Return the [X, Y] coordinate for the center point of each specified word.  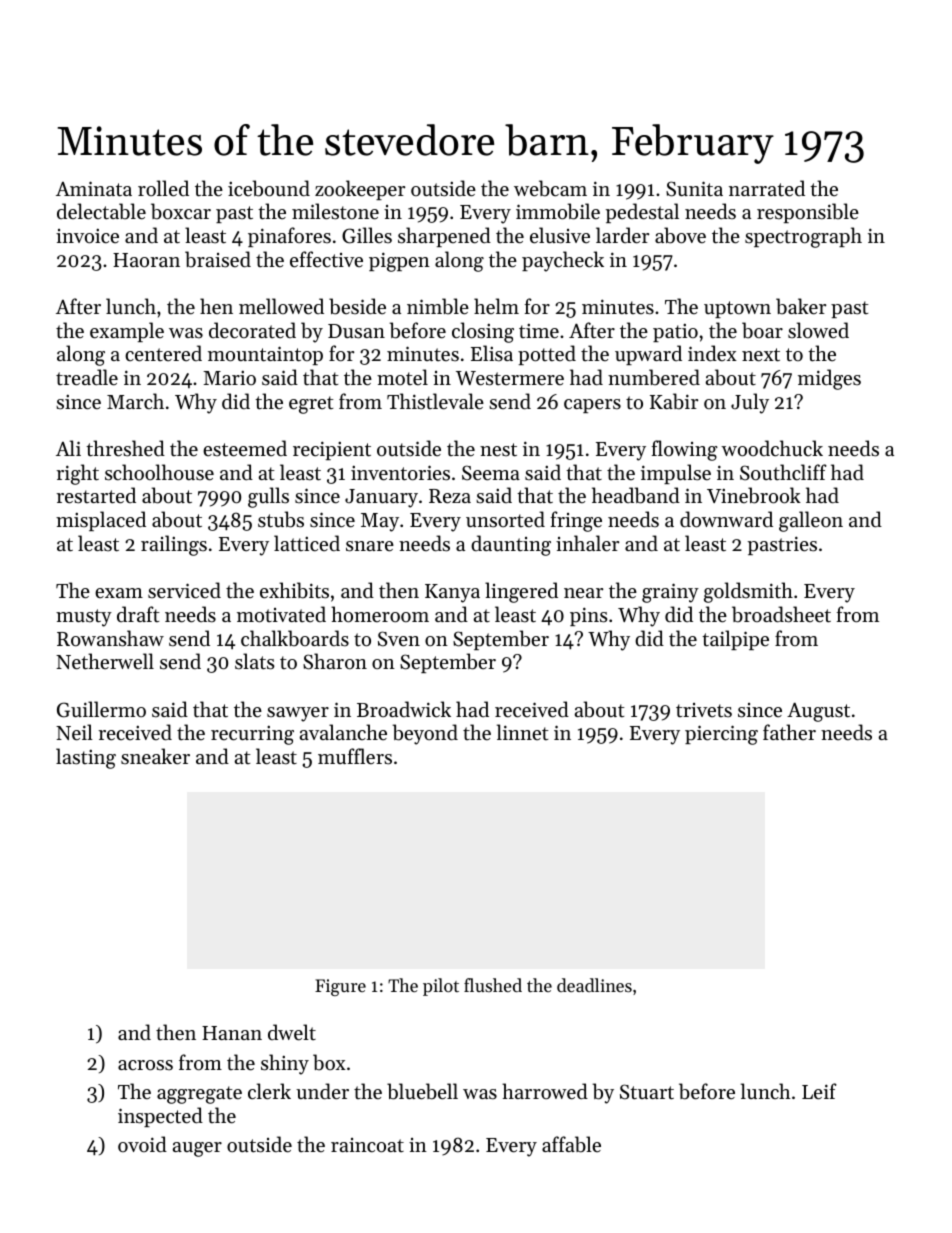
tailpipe [735, 640]
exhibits [294, 590]
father [789, 732]
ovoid [142, 1144]
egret [311, 405]
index [712, 353]
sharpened [444, 237]
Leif [819, 1091]
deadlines [594, 985]
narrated [767, 188]
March [135, 401]
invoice [87, 236]
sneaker [155, 756]
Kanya [452, 593]
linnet [523, 732]
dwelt [292, 1032]
